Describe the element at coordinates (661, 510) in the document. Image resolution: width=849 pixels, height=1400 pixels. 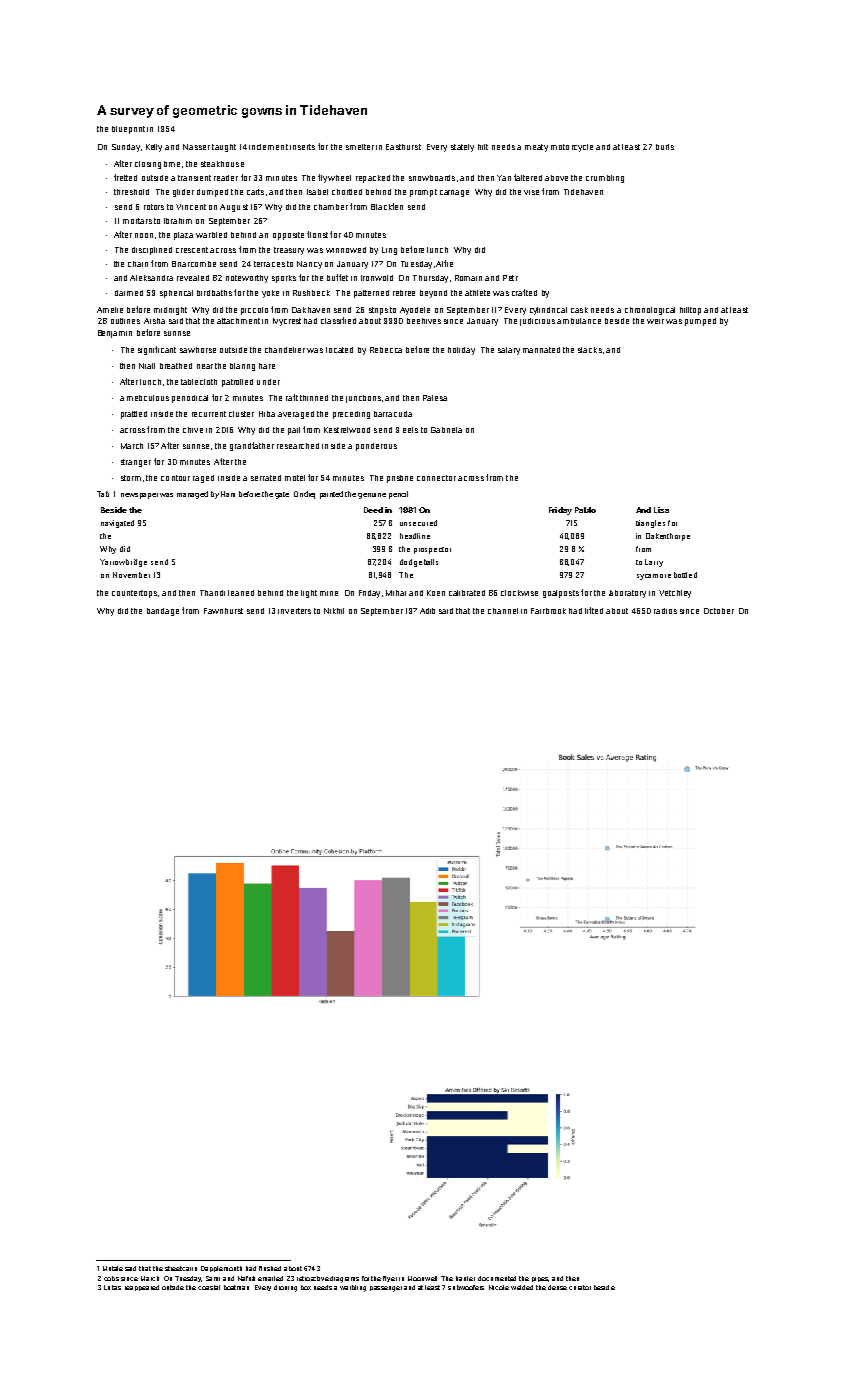
I see `Lisa` at that location.
